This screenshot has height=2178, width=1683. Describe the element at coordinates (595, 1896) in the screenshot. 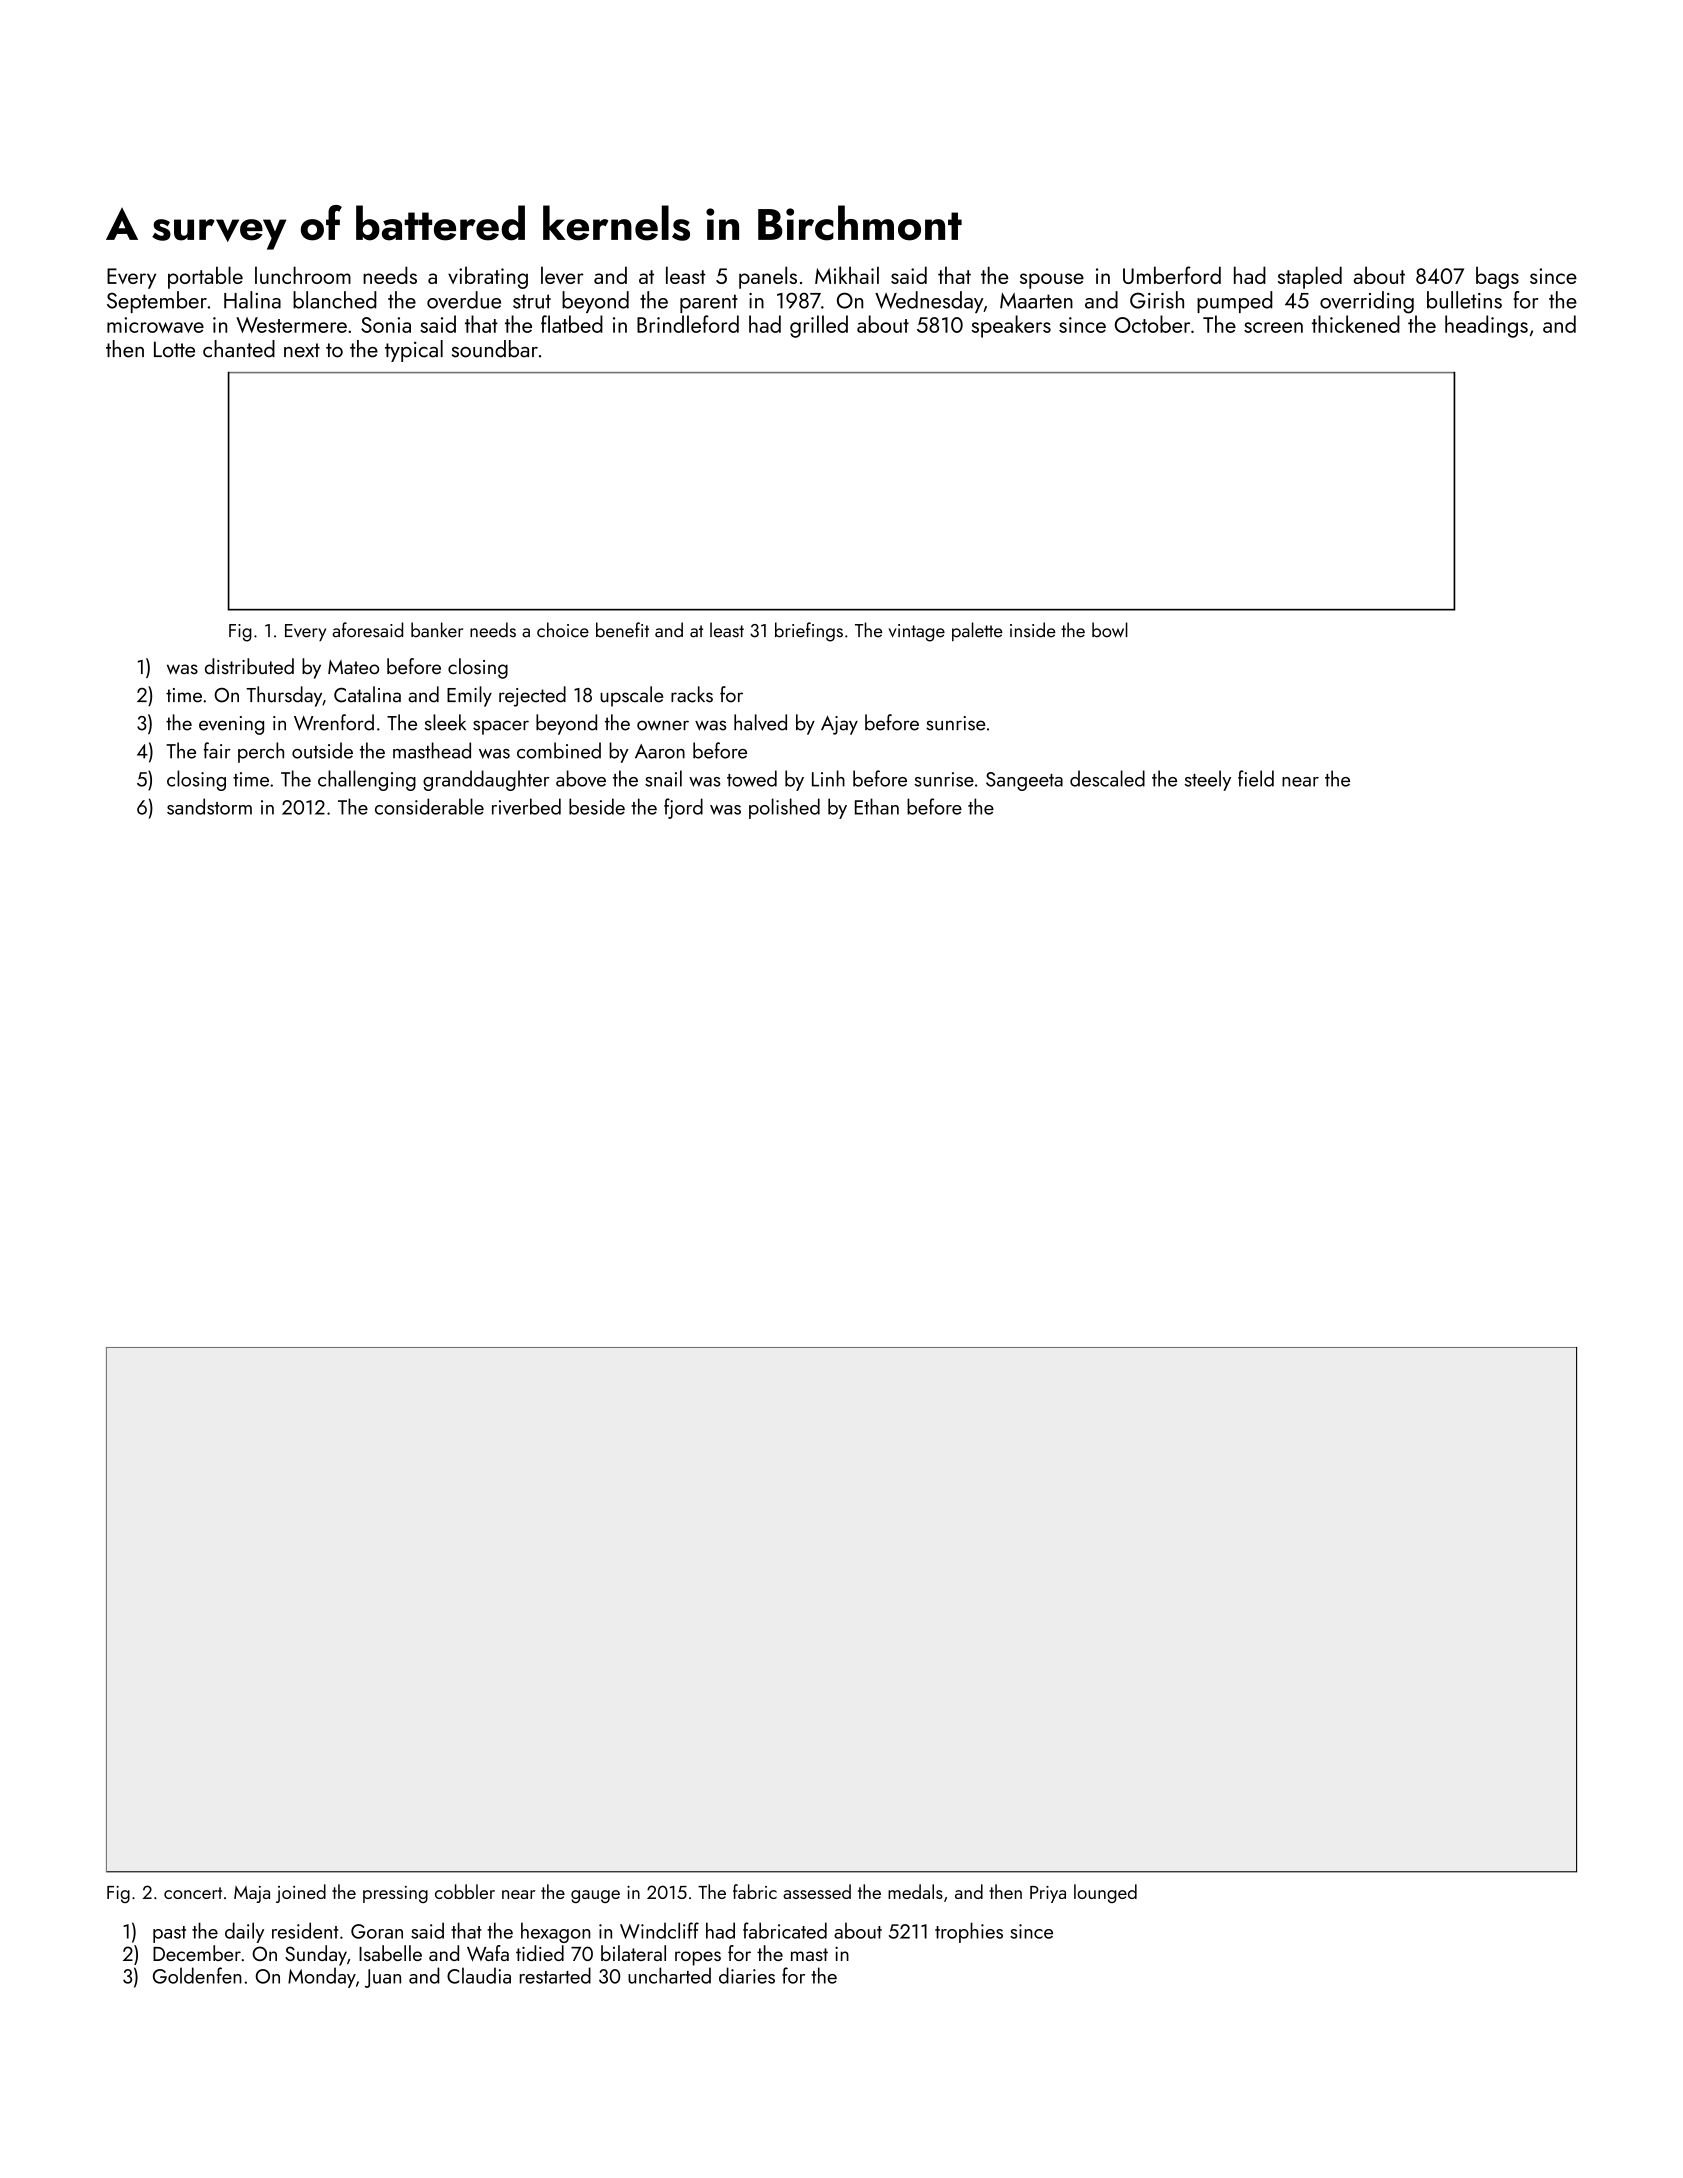

I see `gauge` at that location.
